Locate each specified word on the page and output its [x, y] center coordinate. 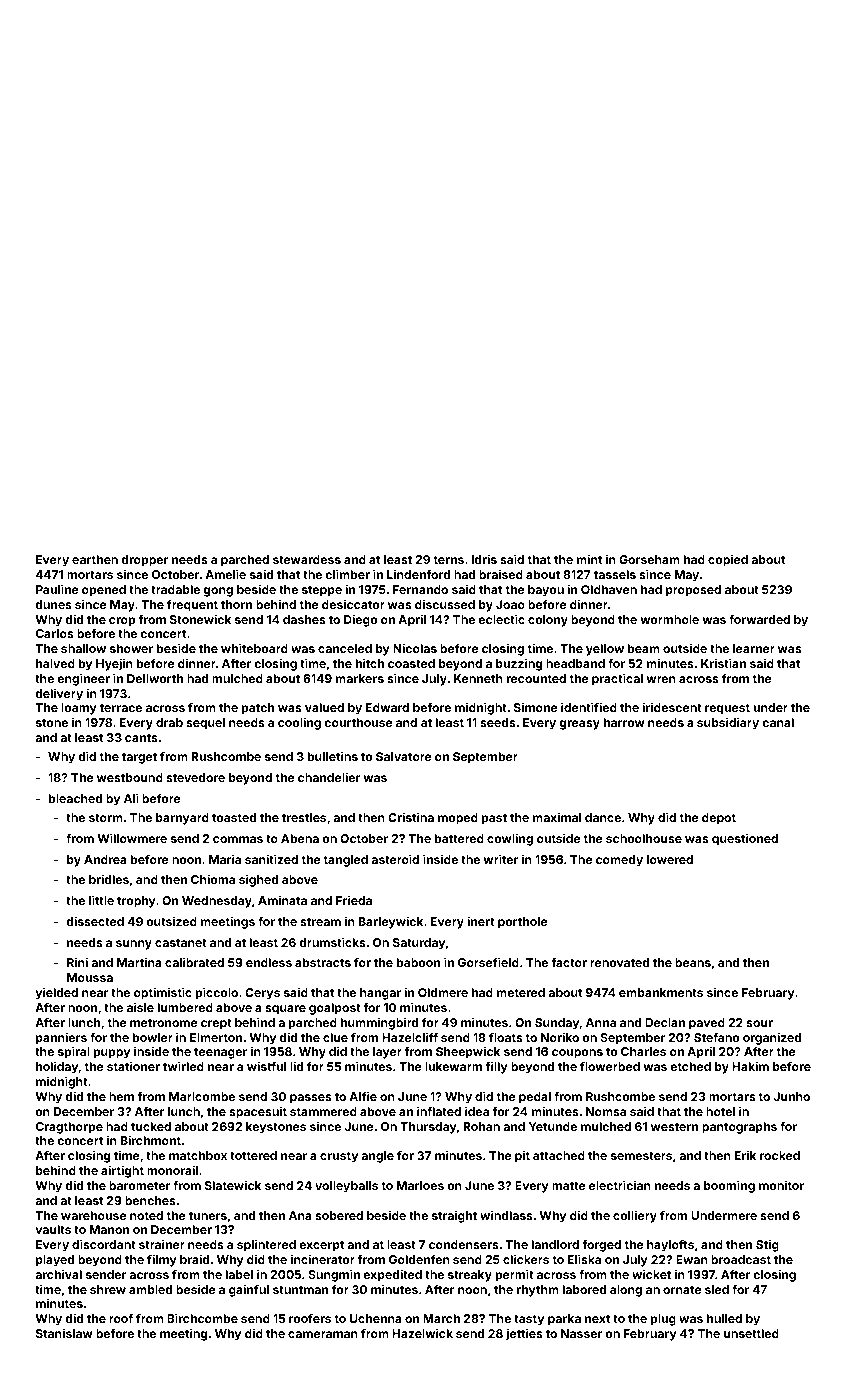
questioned [745, 840]
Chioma [213, 879]
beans [693, 962]
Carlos [55, 633]
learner [754, 648]
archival [58, 1274]
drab [169, 722]
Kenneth [478, 678]
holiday [57, 1068]
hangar [380, 994]
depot [719, 819]
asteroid [395, 859]
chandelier [329, 777]
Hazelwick [422, 1333]
